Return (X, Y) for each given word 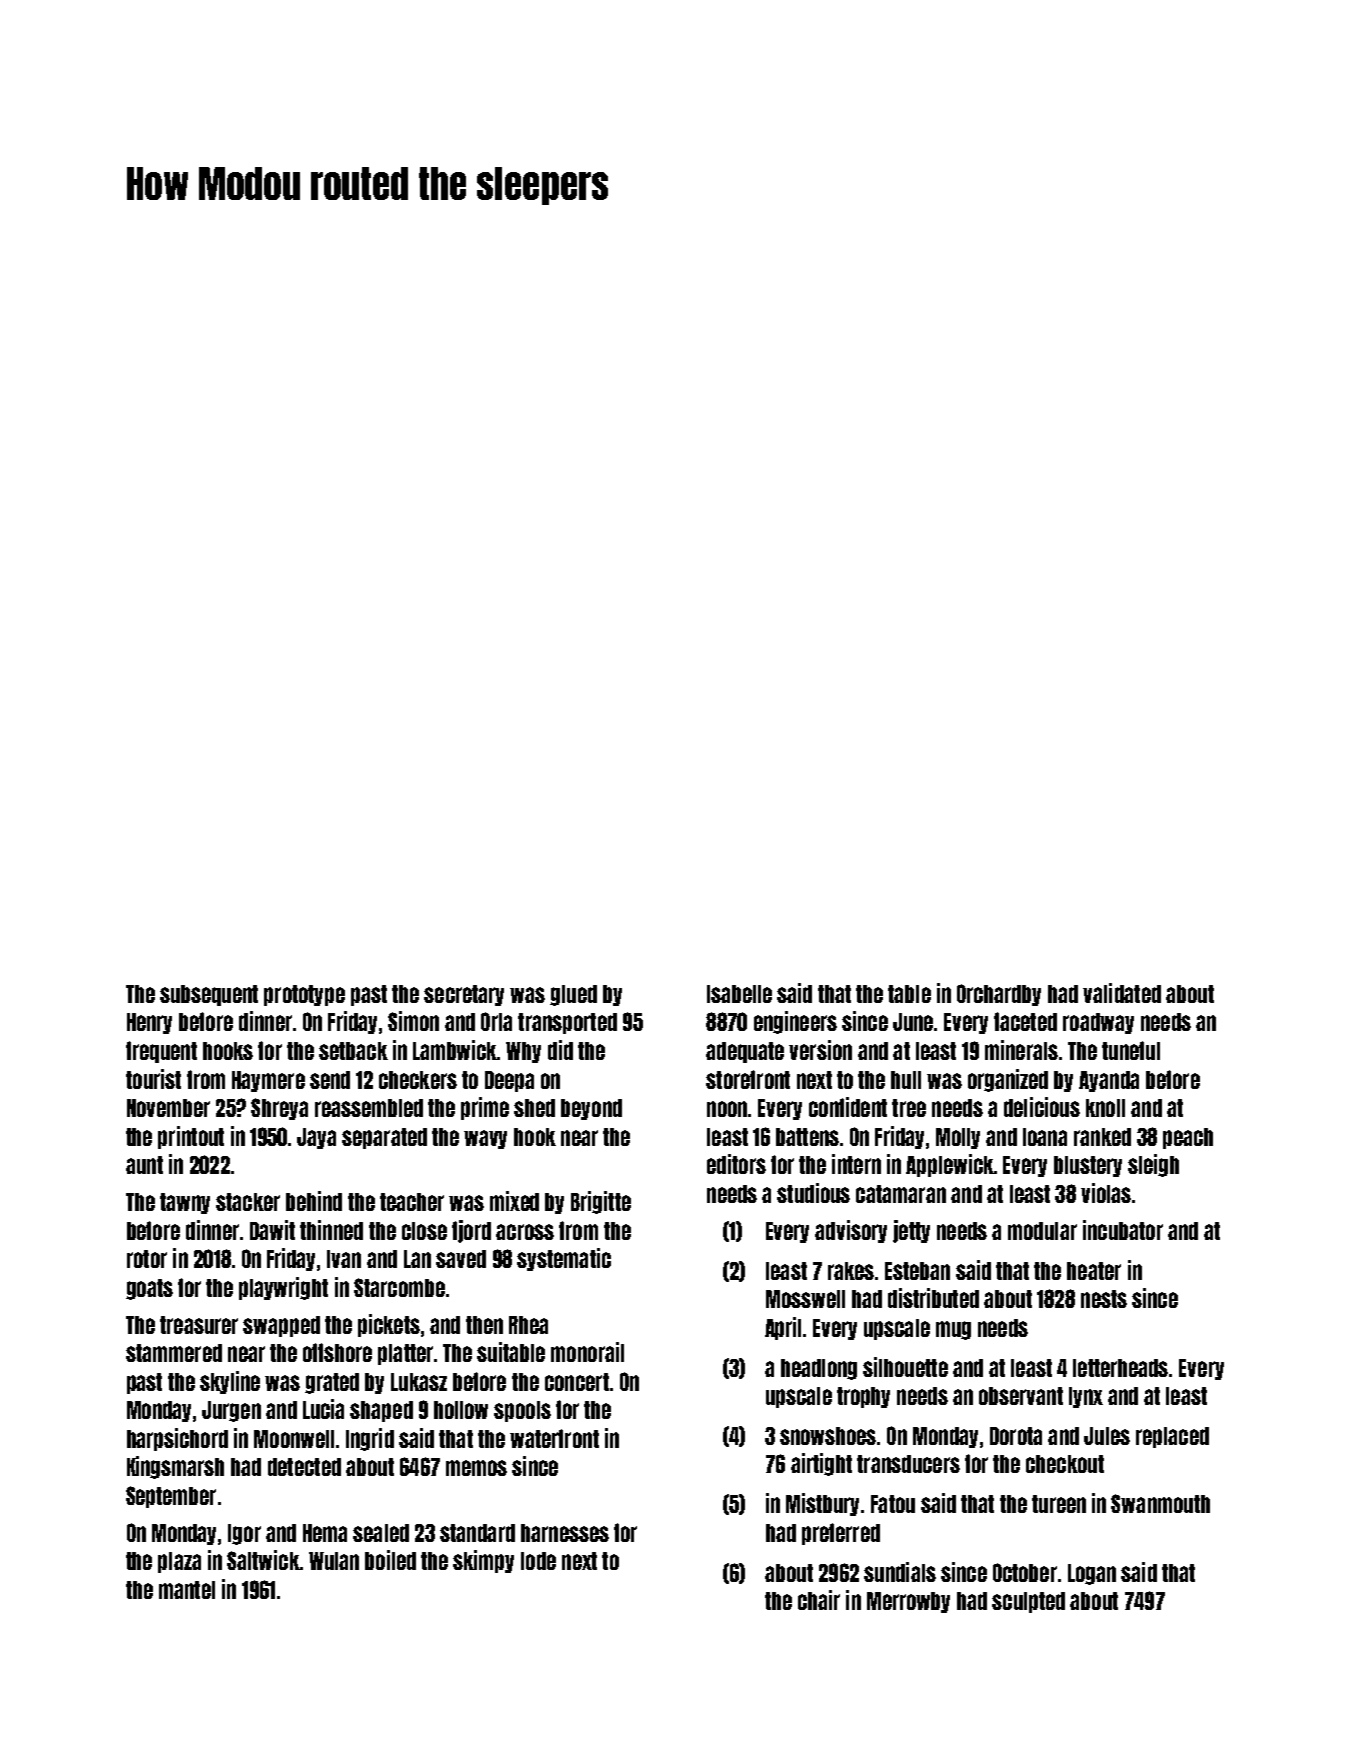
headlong (819, 1369)
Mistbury (822, 1504)
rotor (147, 1259)
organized (1008, 1080)
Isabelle (739, 994)
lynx (1086, 1397)
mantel (187, 1590)
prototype (304, 995)
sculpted (1028, 1602)
